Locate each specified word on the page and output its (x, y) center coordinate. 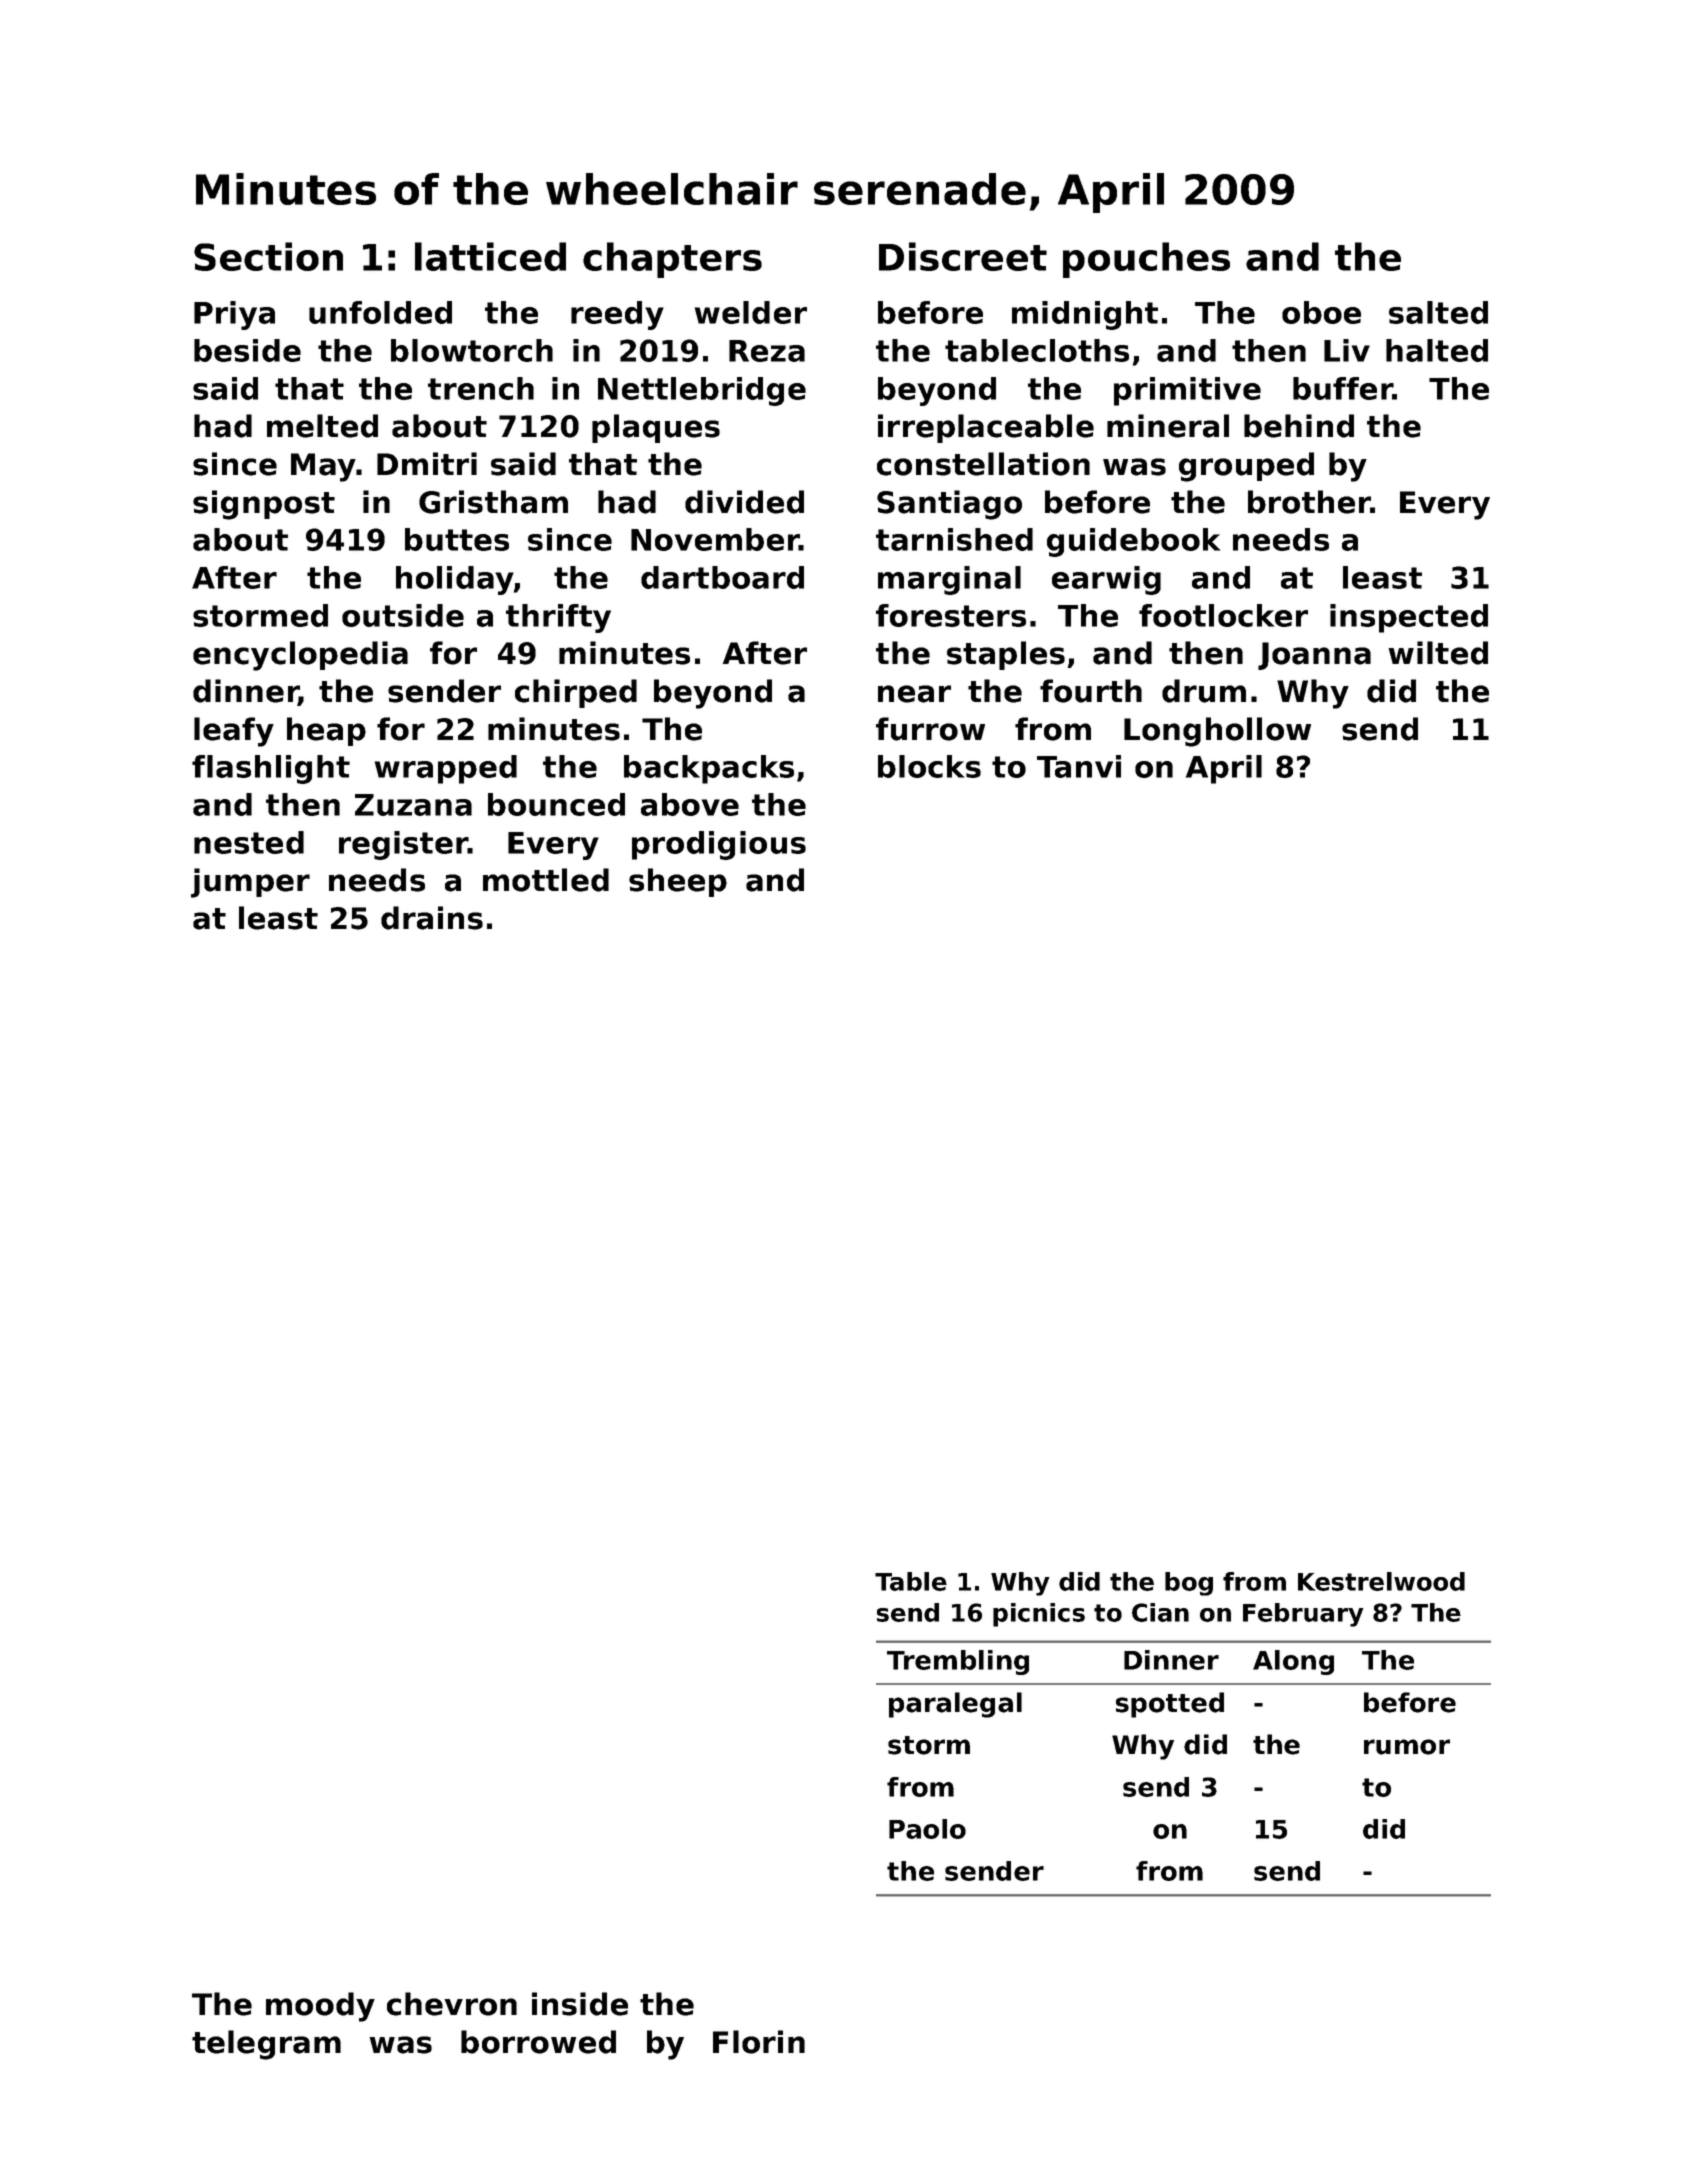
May (323, 467)
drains (432, 918)
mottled (546, 880)
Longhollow (1217, 732)
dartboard (722, 577)
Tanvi (1079, 766)
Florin (759, 2042)
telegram (266, 2045)
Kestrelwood (1381, 1581)
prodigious (719, 845)
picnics (1039, 1615)
